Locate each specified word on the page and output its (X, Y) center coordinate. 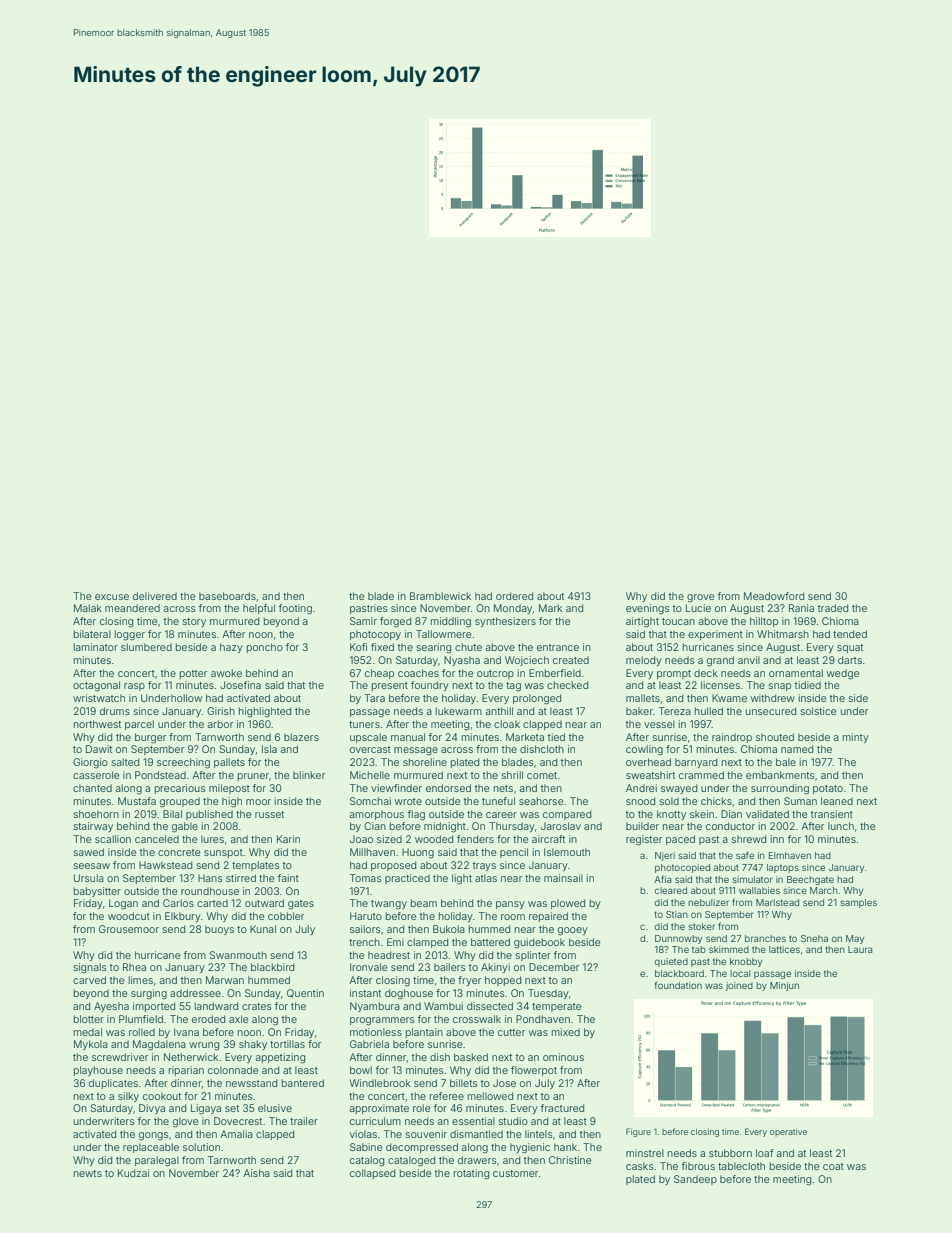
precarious (180, 789)
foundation (678, 985)
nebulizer (708, 902)
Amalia (236, 1134)
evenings (647, 609)
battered (490, 942)
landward (216, 1006)
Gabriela (369, 1044)
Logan (123, 904)
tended (850, 634)
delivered (155, 596)
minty (856, 738)
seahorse (541, 801)
